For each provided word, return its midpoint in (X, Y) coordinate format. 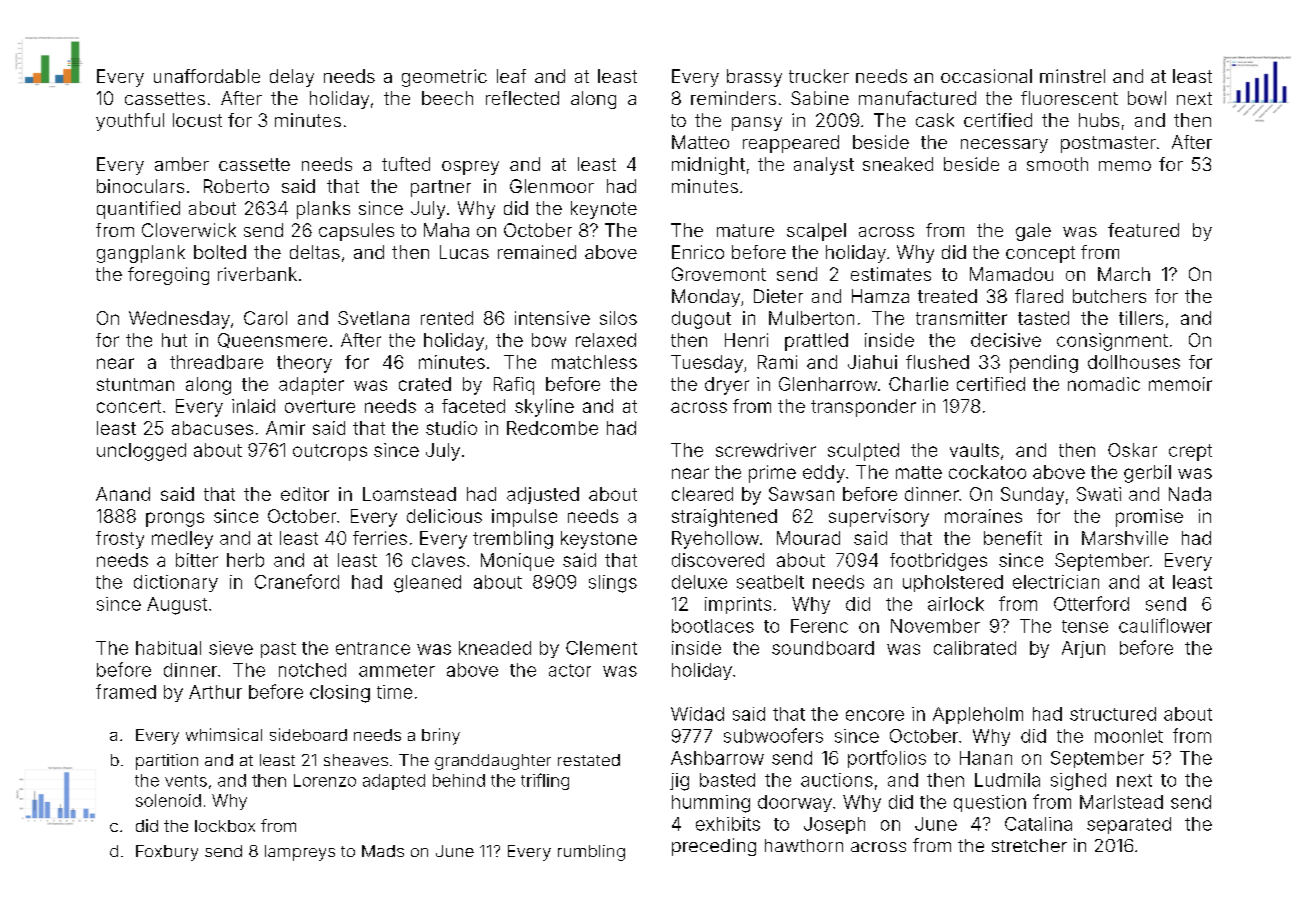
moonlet (1129, 736)
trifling (545, 781)
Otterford (1091, 603)
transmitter (961, 318)
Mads (383, 851)
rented (447, 318)
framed (126, 691)
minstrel (1072, 76)
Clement (601, 648)
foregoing (168, 276)
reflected (522, 98)
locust (197, 120)
